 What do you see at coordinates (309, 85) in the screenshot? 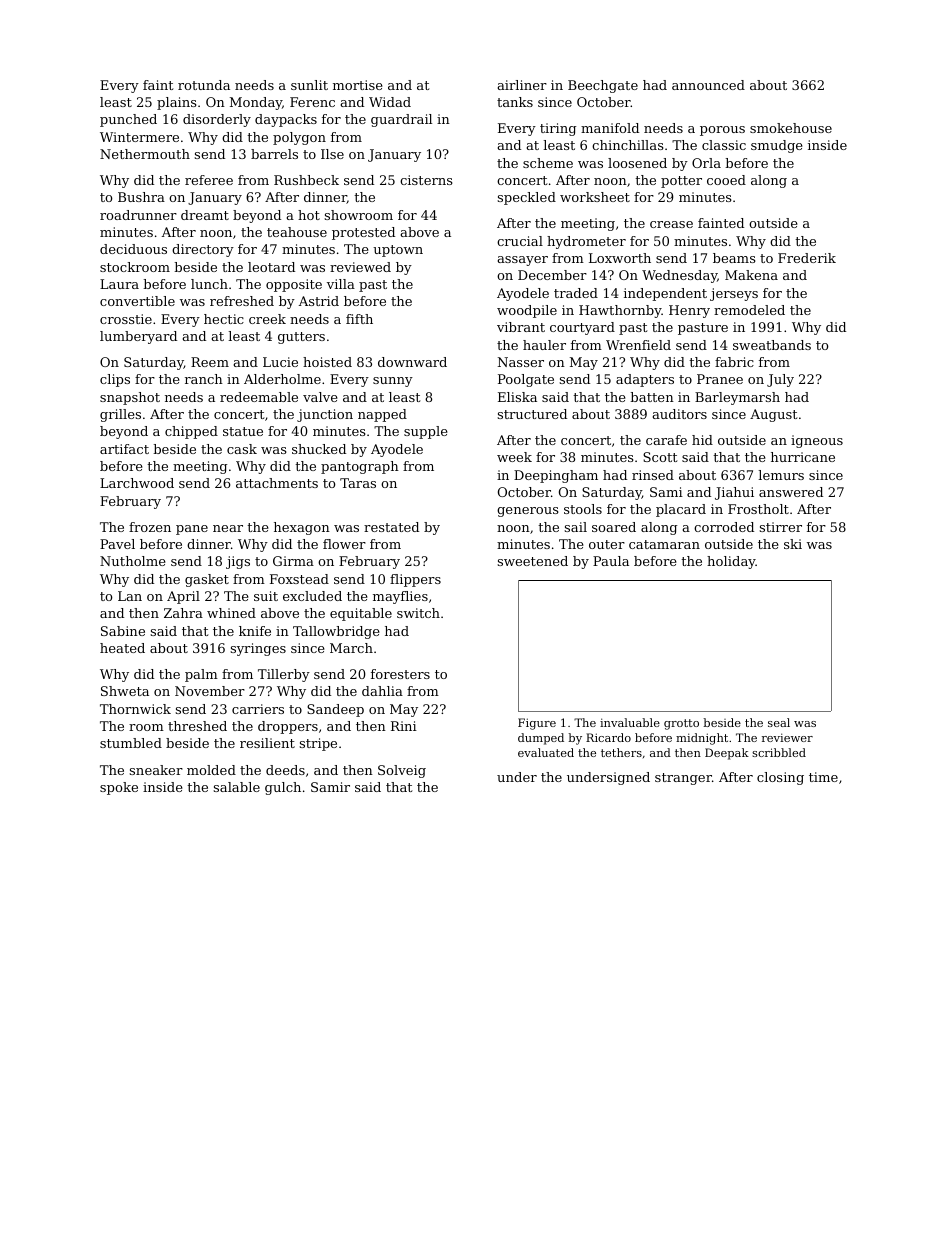
I see `sunlit` at bounding box center [309, 85].
